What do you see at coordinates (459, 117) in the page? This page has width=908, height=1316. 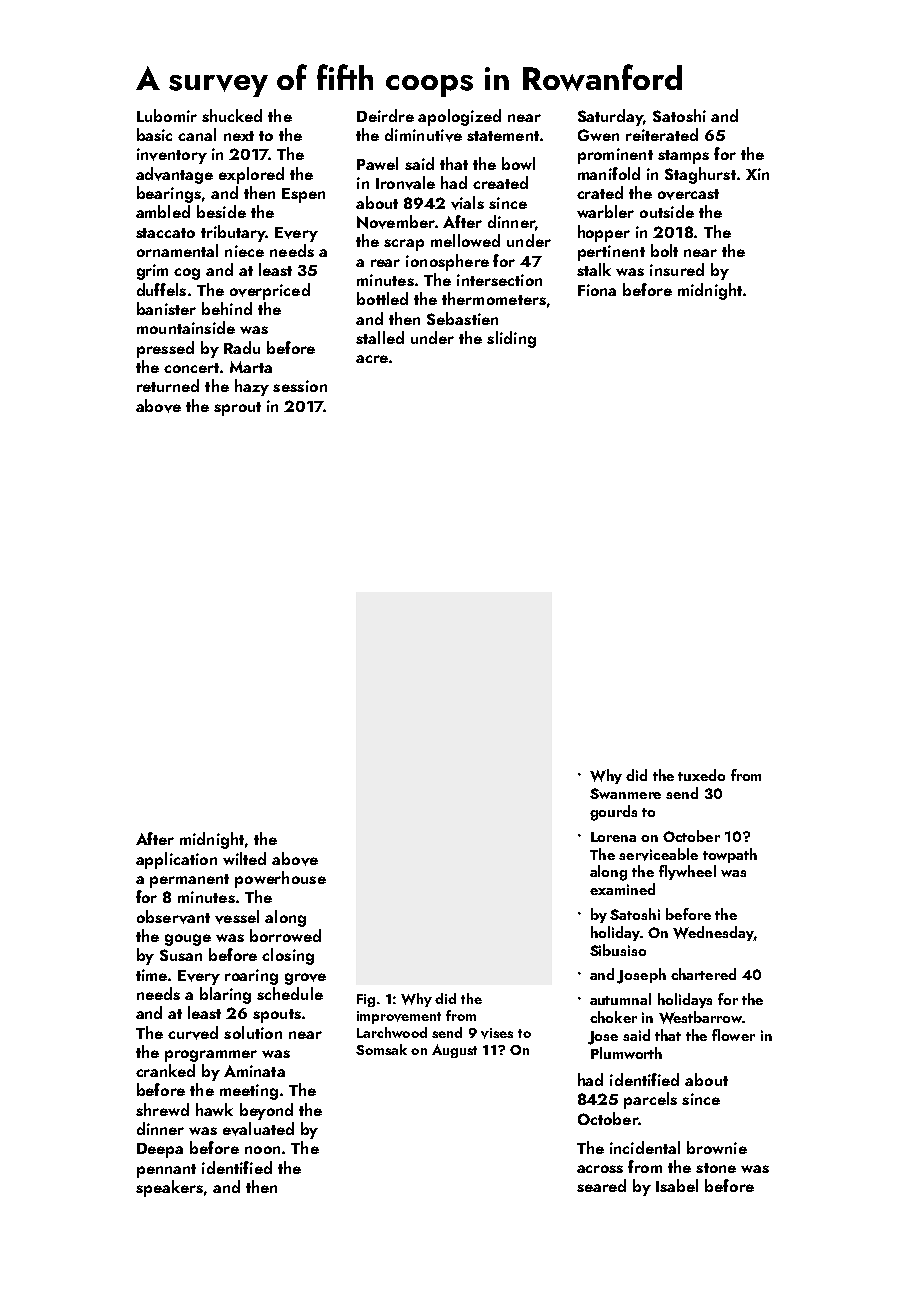 I see `apologized` at bounding box center [459, 117].
